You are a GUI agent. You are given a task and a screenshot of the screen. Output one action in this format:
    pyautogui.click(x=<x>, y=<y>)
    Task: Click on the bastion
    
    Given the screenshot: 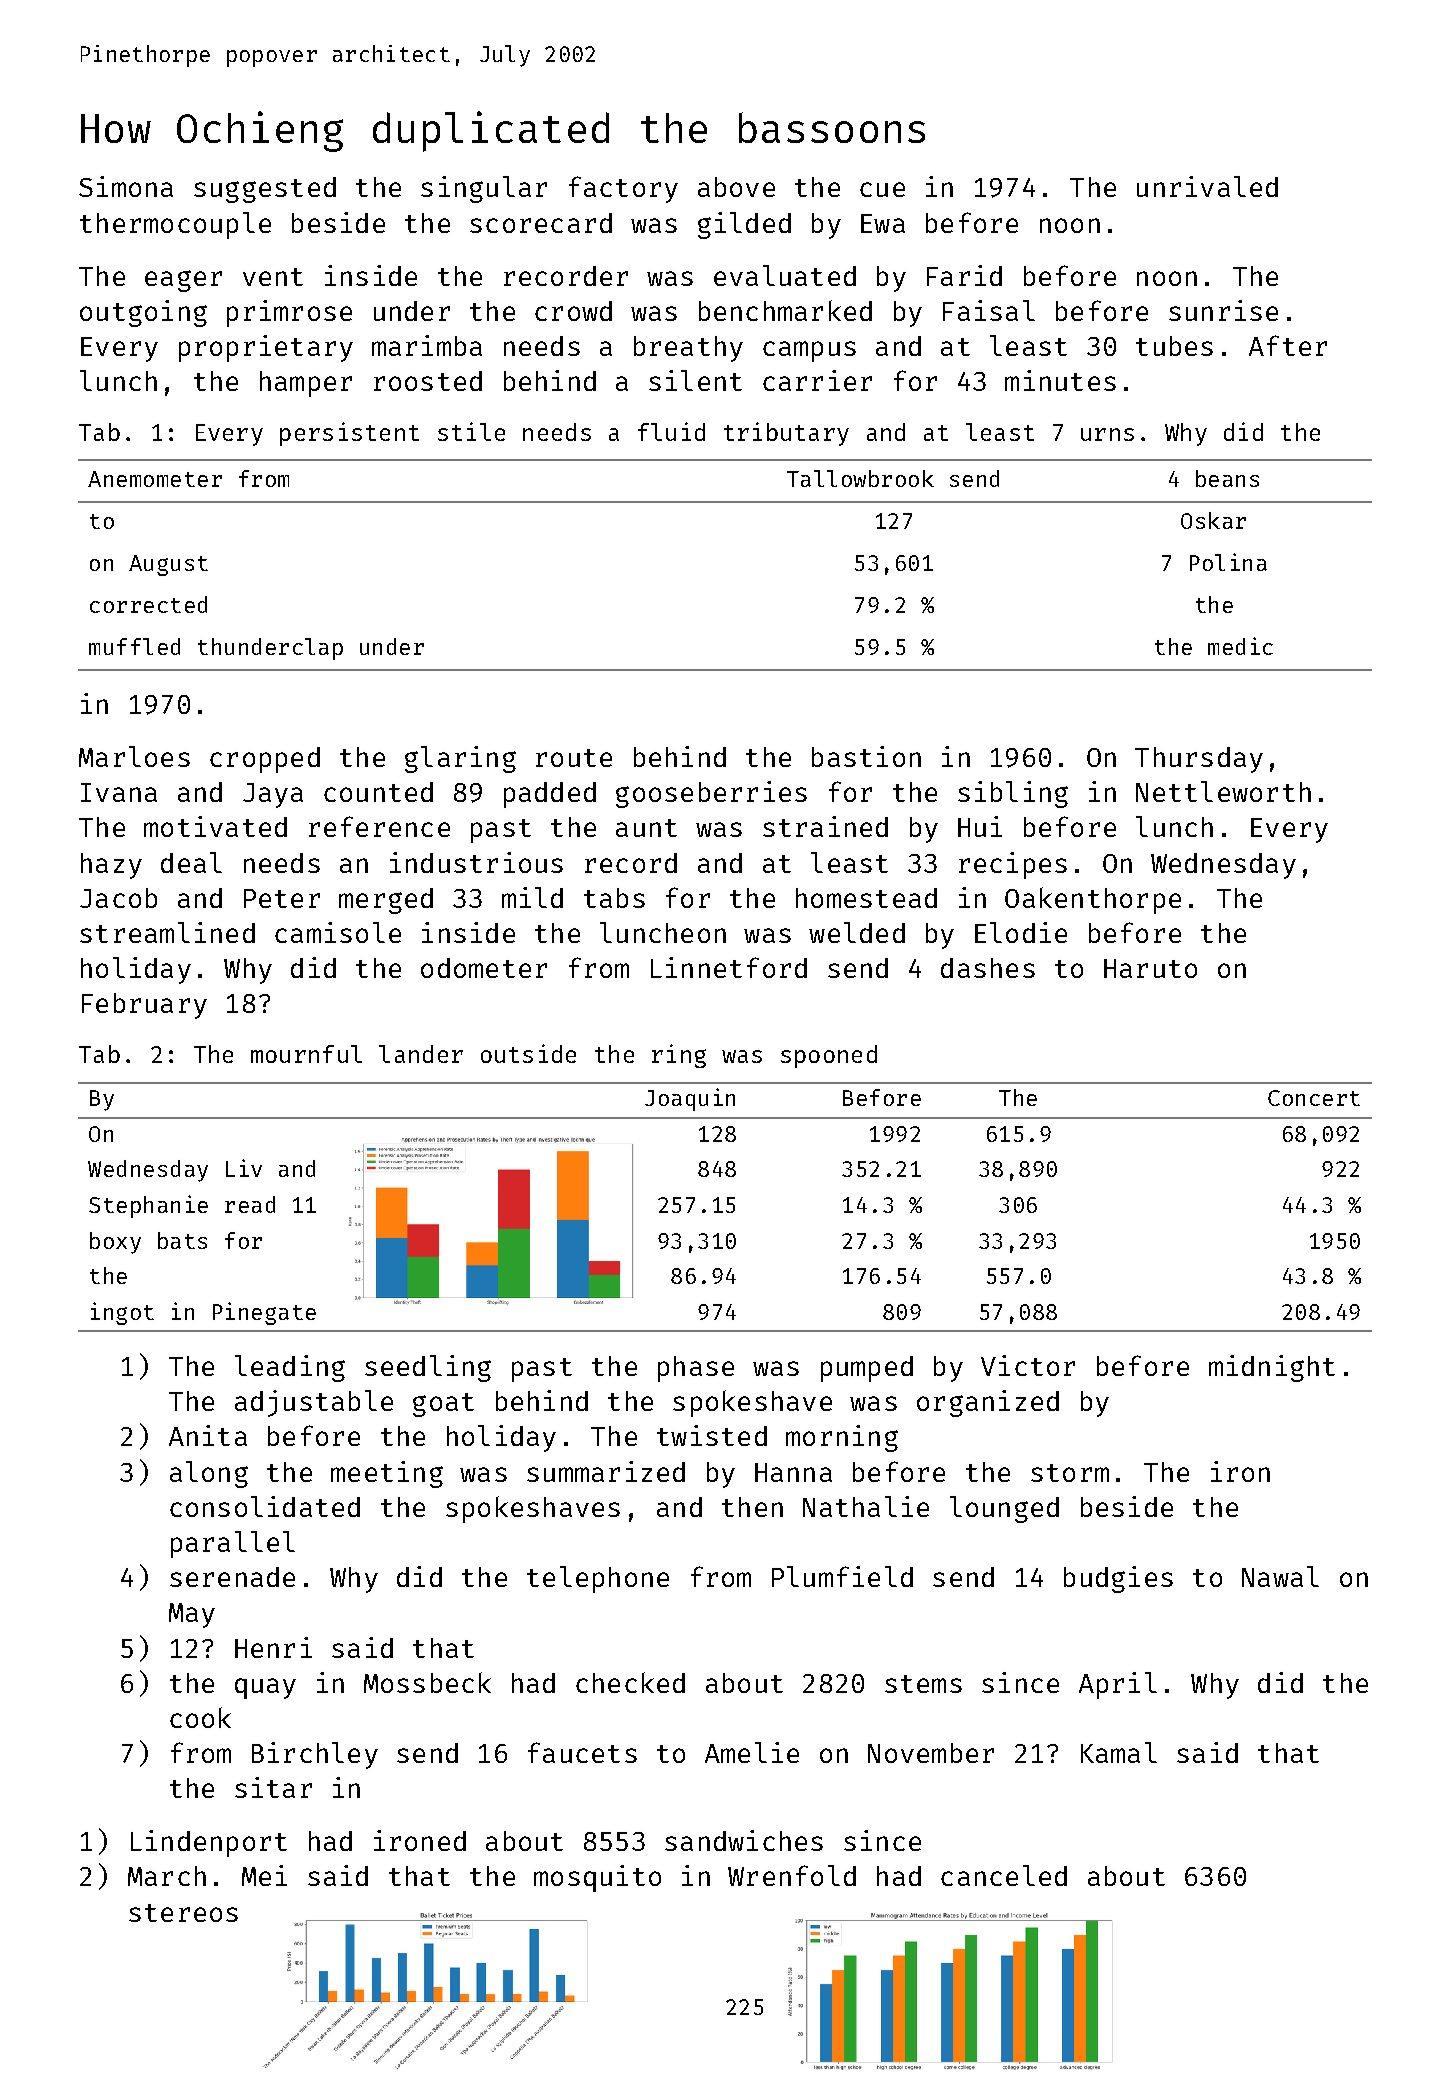 What is the action you would take?
    pyautogui.click(x=866, y=756)
